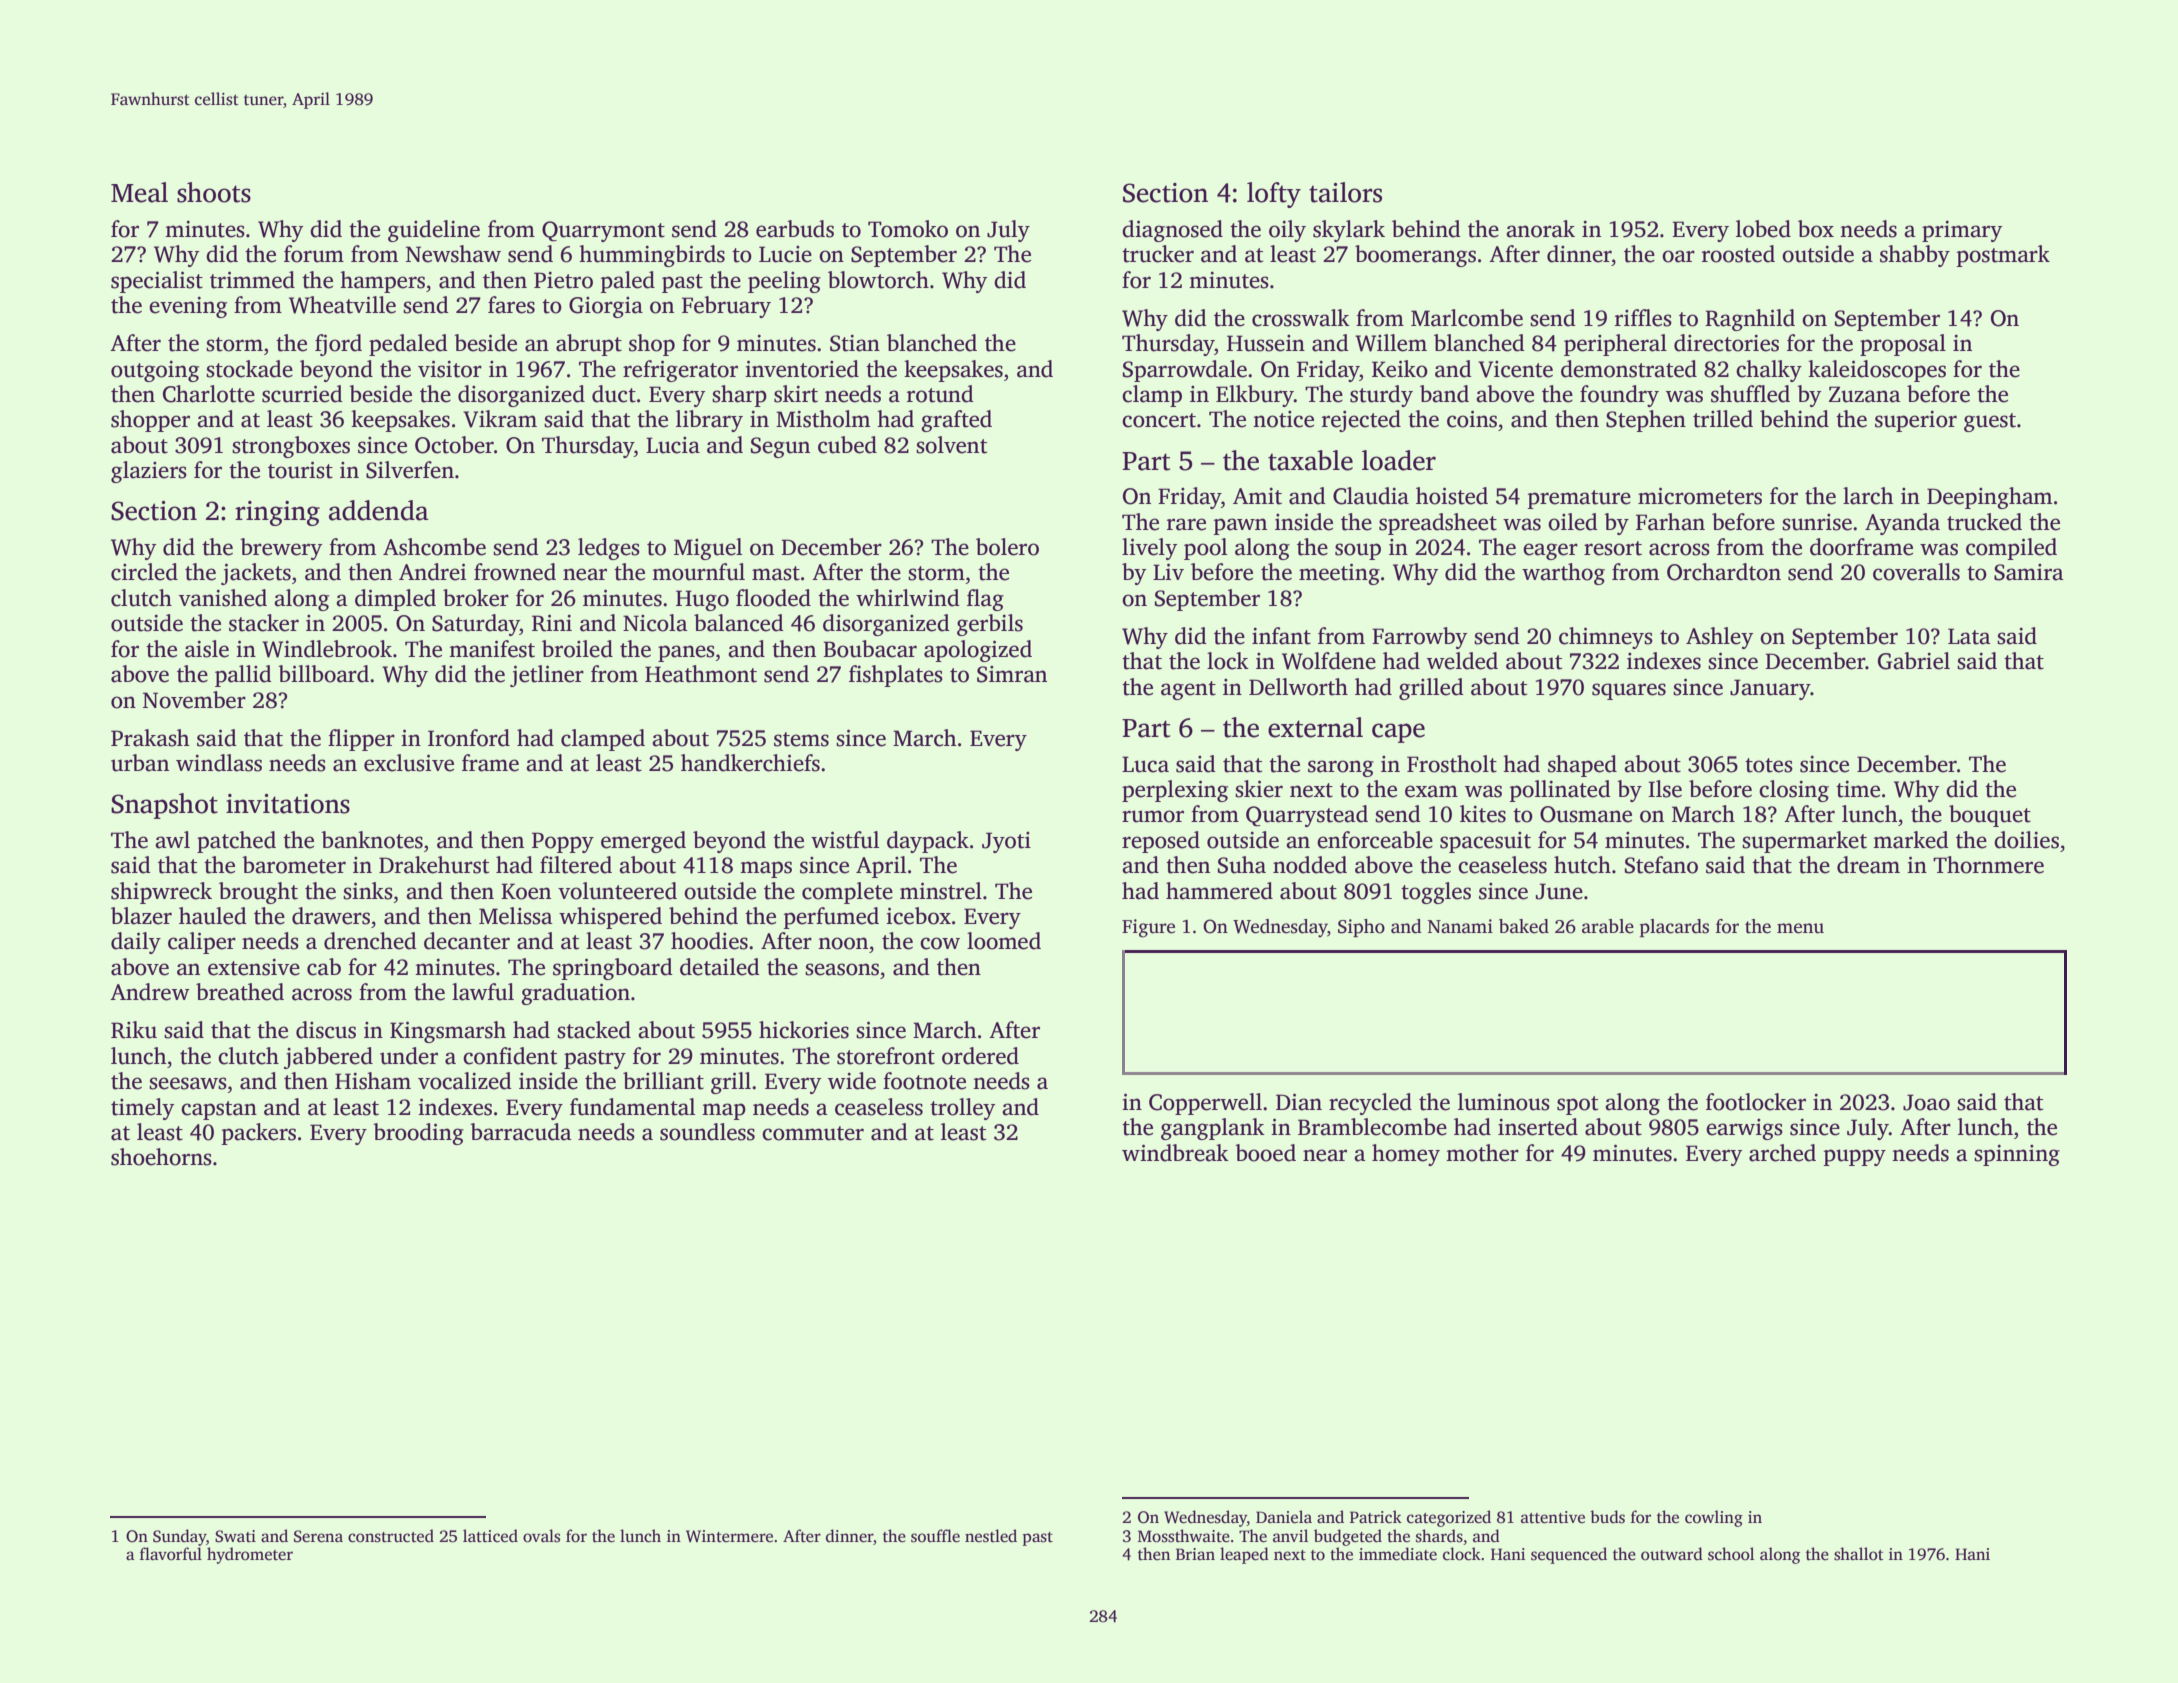  What do you see at coordinates (418, 1134) in the page?
I see `brooding` at bounding box center [418, 1134].
